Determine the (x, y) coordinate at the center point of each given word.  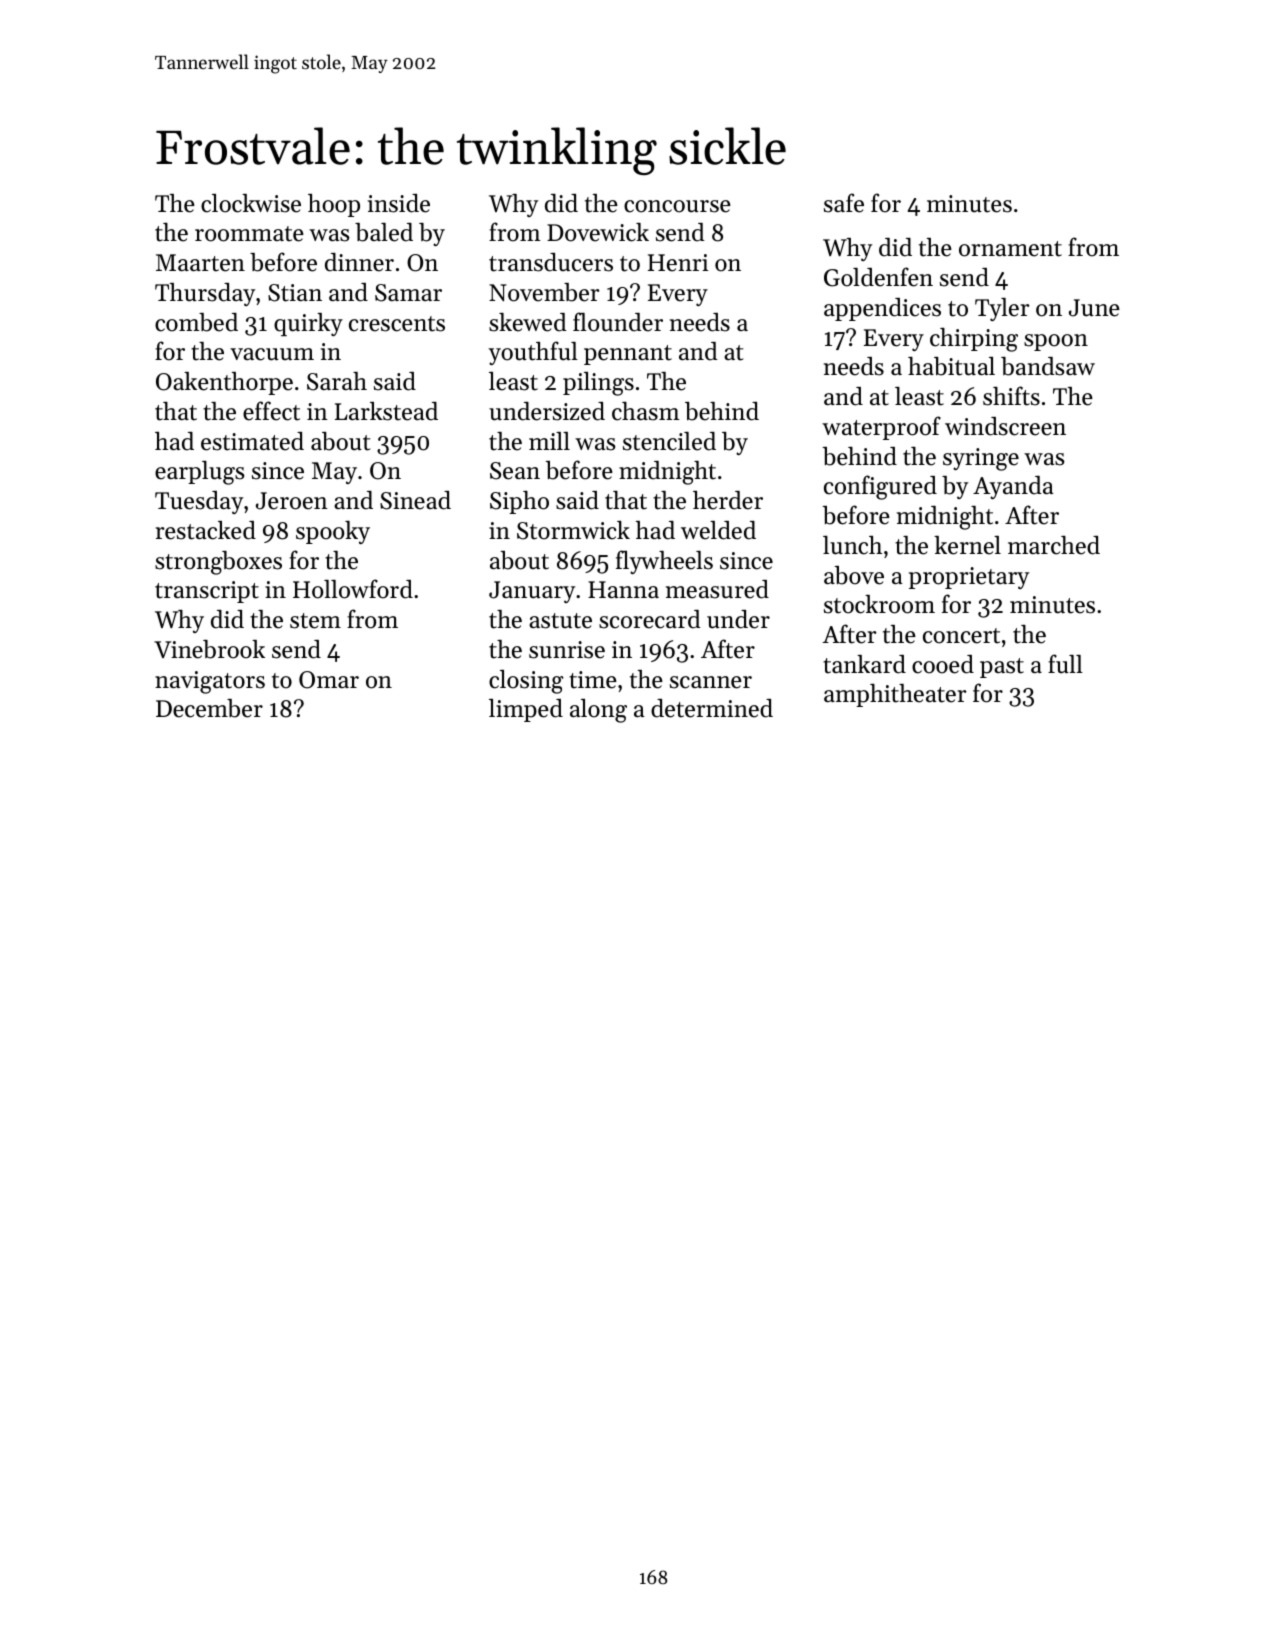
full (1065, 664)
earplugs (200, 473)
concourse (677, 206)
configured (880, 487)
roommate (249, 234)
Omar (329, 680)
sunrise (567, 650)
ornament (1010, 249)
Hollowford (353, 589)
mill (549, 441)
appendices (882, 309)
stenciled (669, 441)
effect (271, 411)
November (544, 292)
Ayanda (1013, 487)
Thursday (205, 294)
